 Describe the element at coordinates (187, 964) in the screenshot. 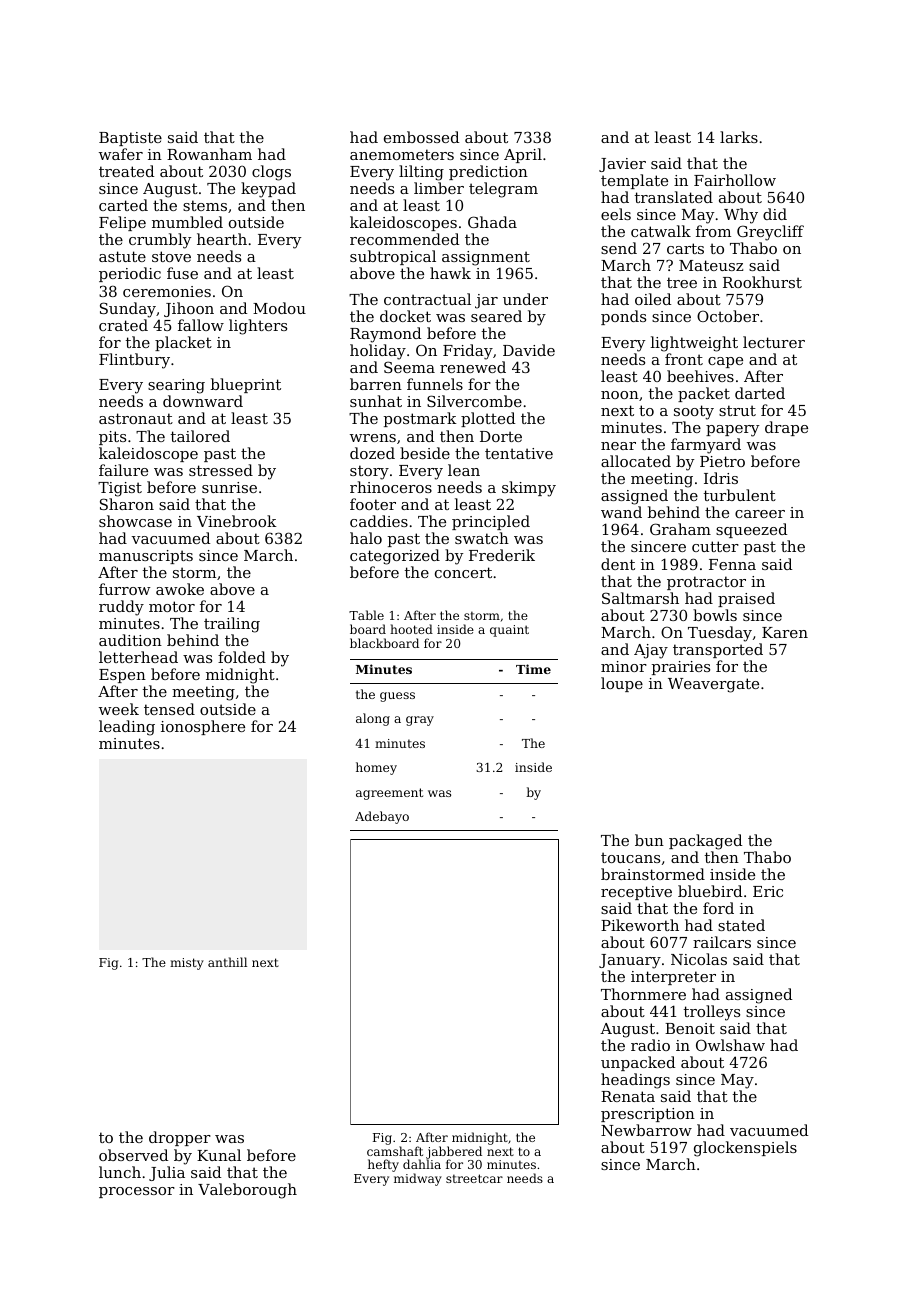

I see `misty` at that location.
